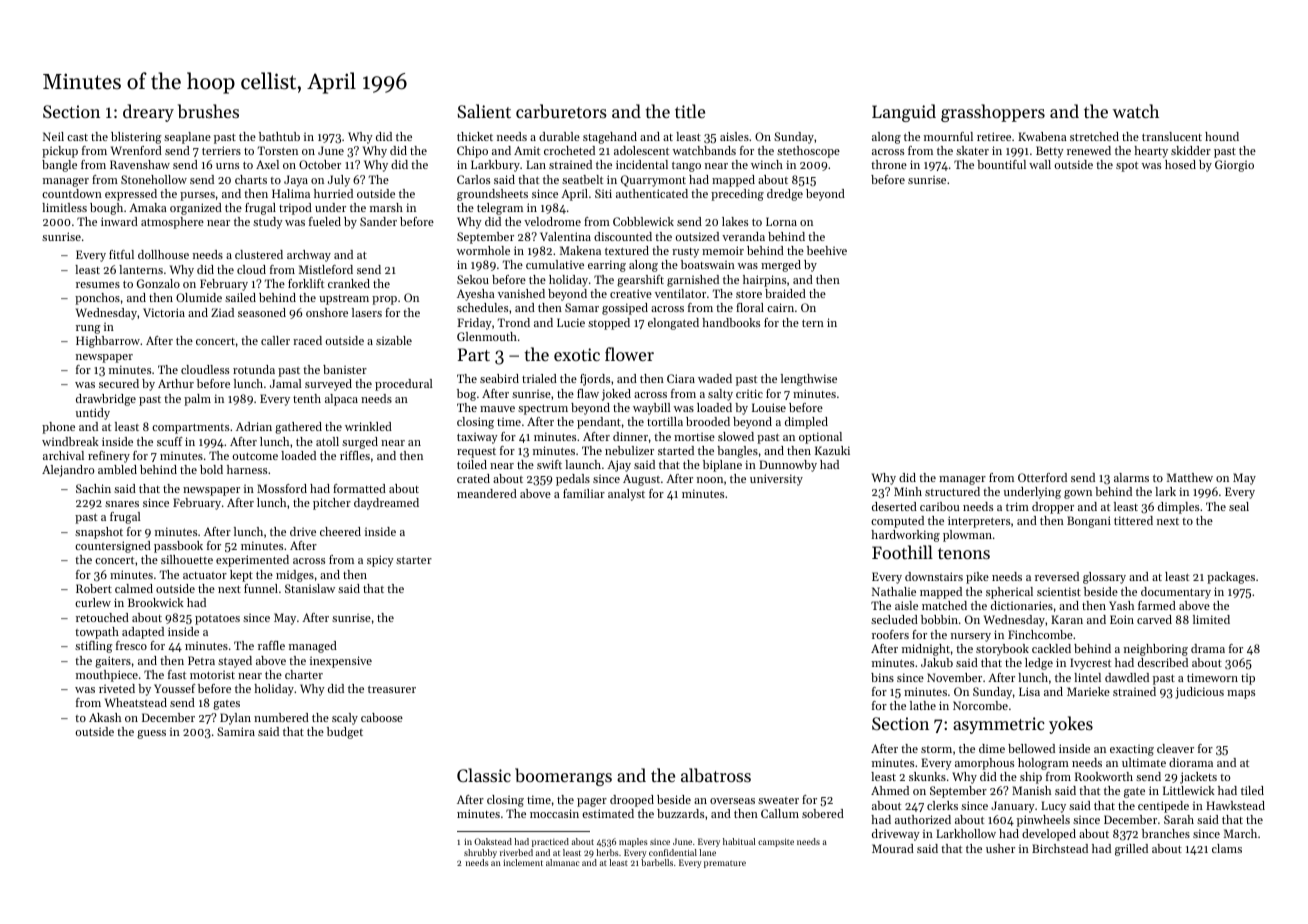 This screenshot has width=1308, height=924. Describe the element at coordinates (309, 256) in the screenshot. I see `archway` at that location.
